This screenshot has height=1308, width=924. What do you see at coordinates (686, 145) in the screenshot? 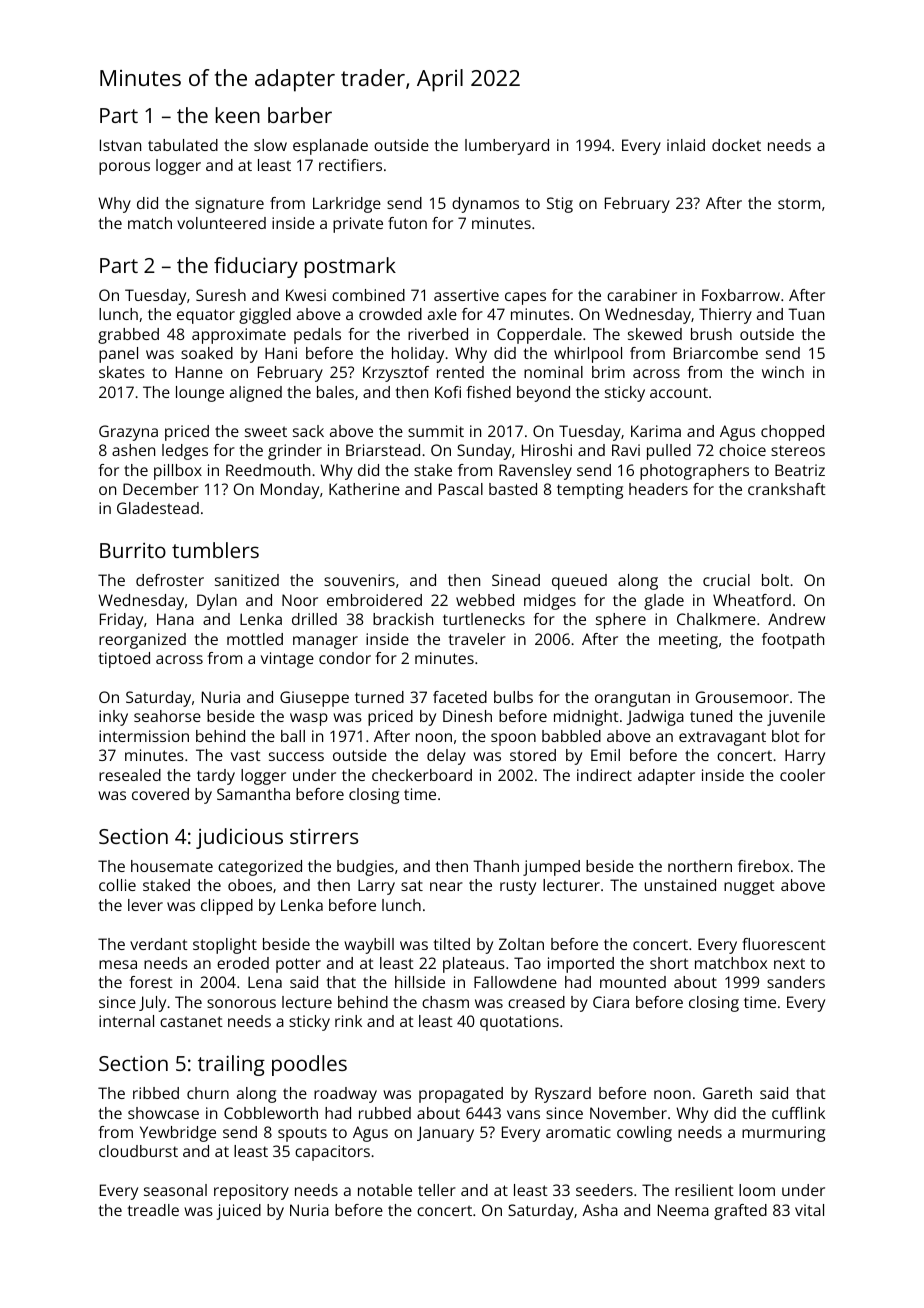
I see `inlaid` at bounding box center [686, 145].
